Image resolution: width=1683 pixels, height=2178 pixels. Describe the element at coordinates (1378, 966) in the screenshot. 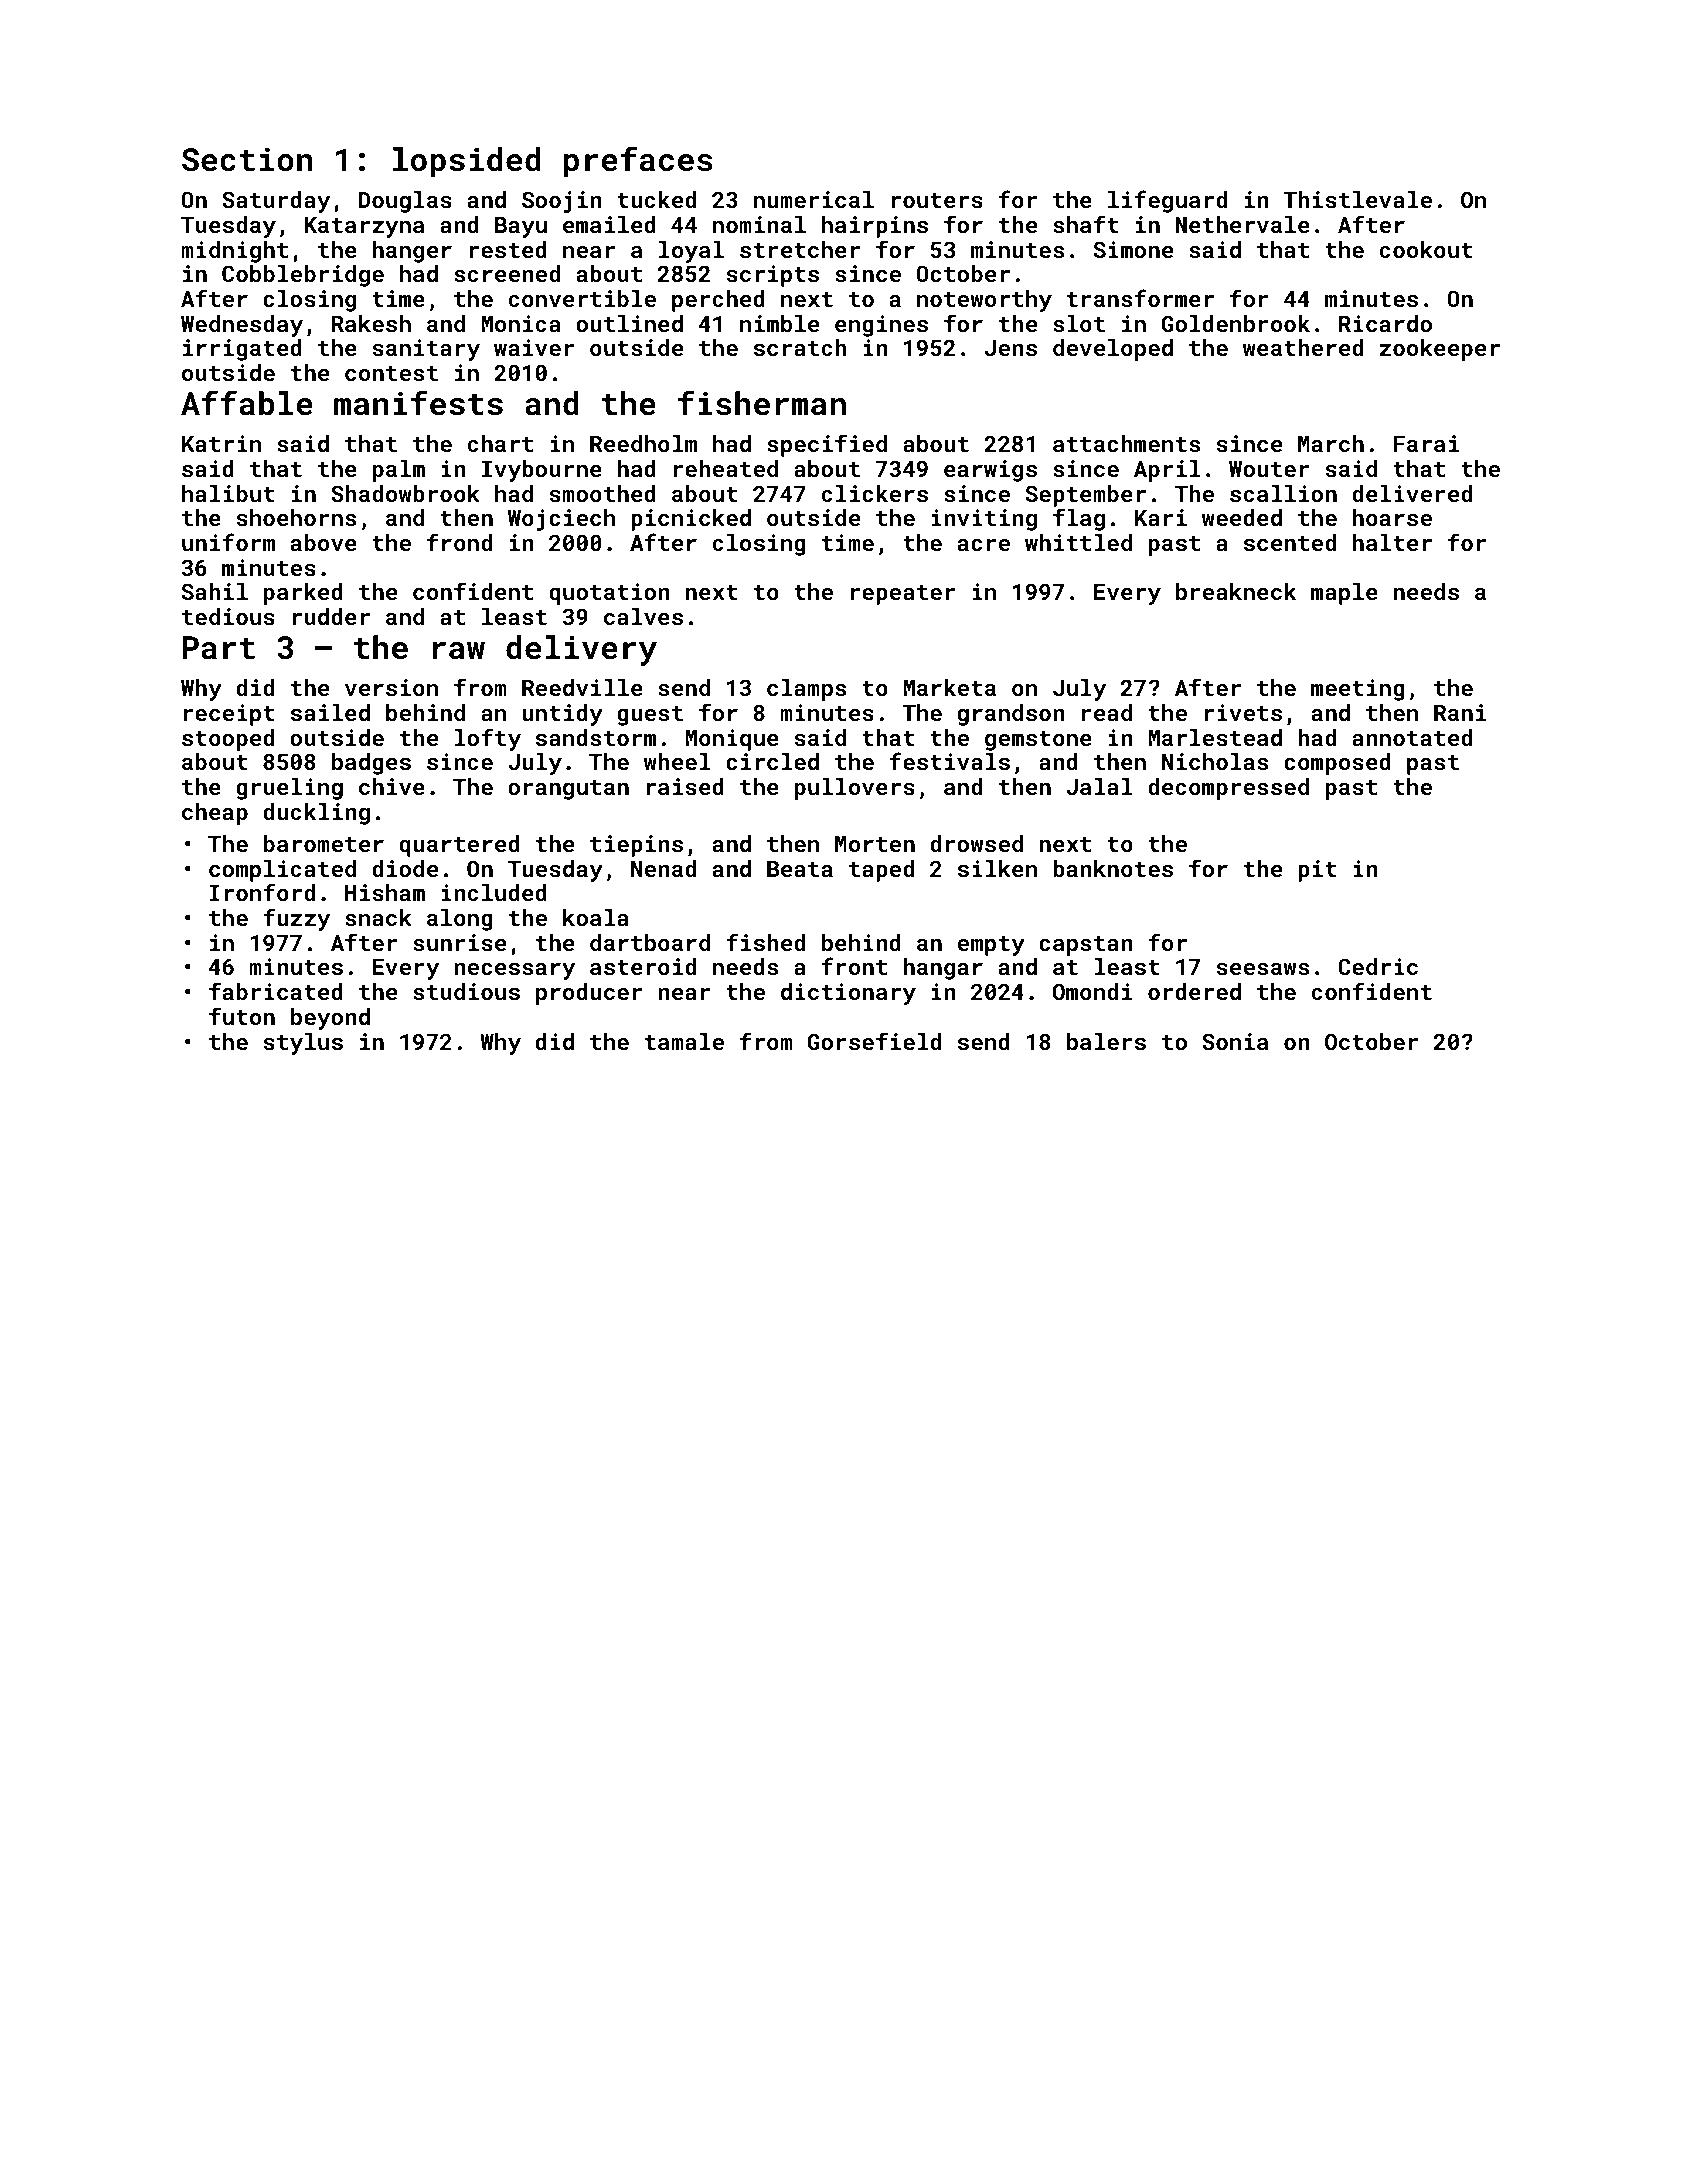

I see `Cedric` at that location.
